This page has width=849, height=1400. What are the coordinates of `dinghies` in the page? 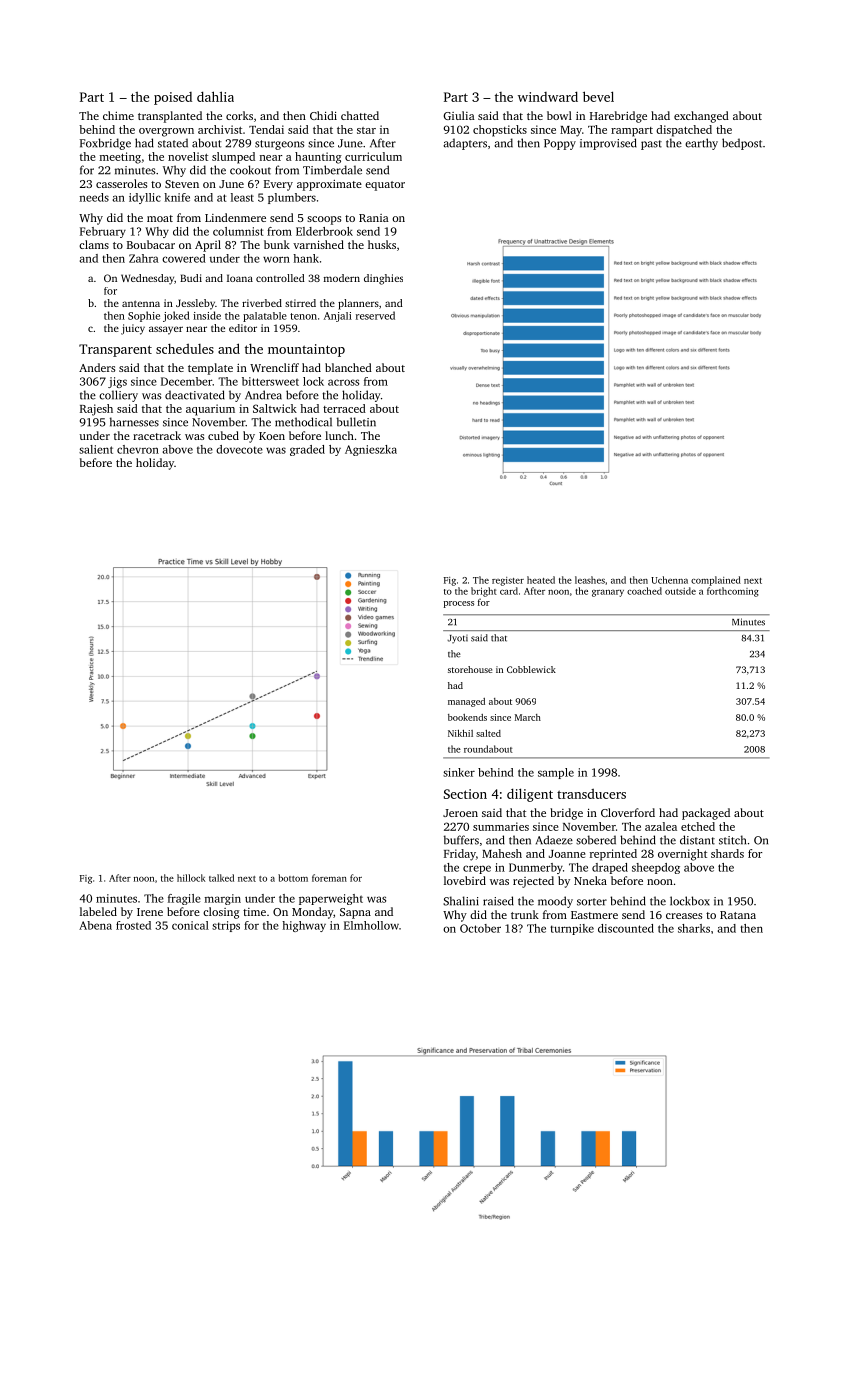 It's located at (383, 279).
